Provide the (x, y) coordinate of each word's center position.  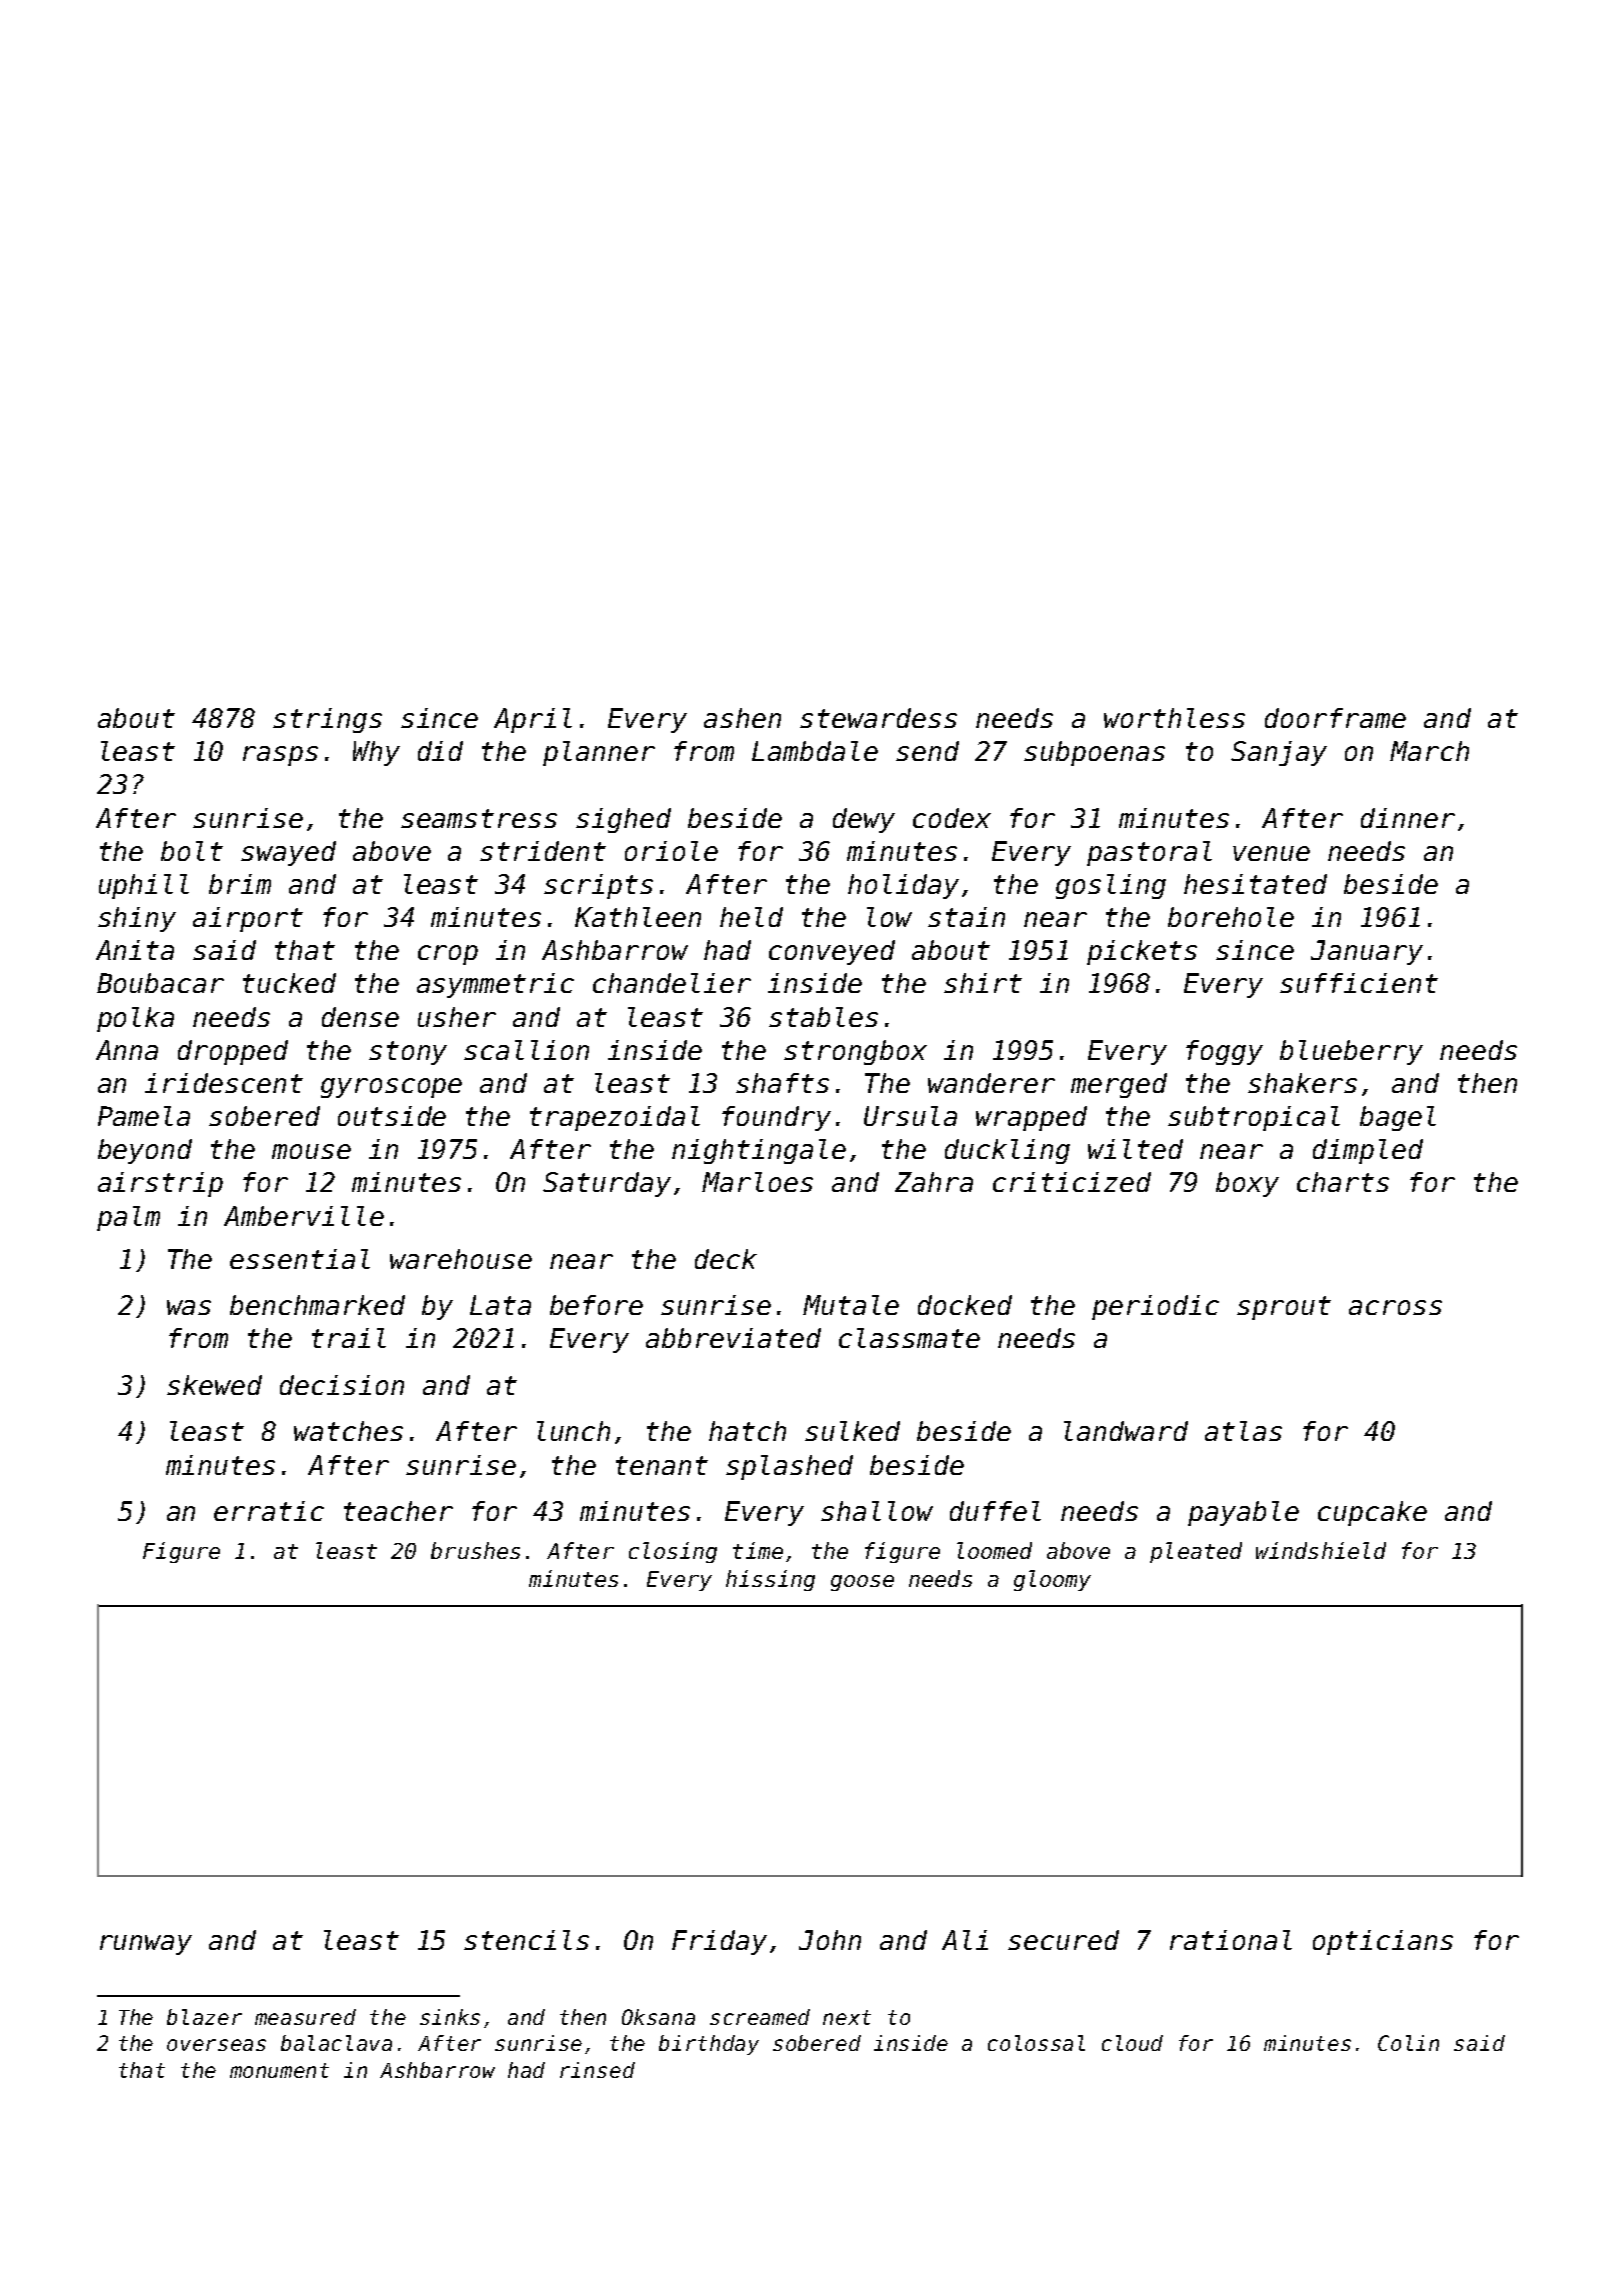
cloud (1132, 2043)
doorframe (1335, 718)
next (847, 2017)
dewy (864, 820)
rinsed (597, 2070)
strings (327, 720)
